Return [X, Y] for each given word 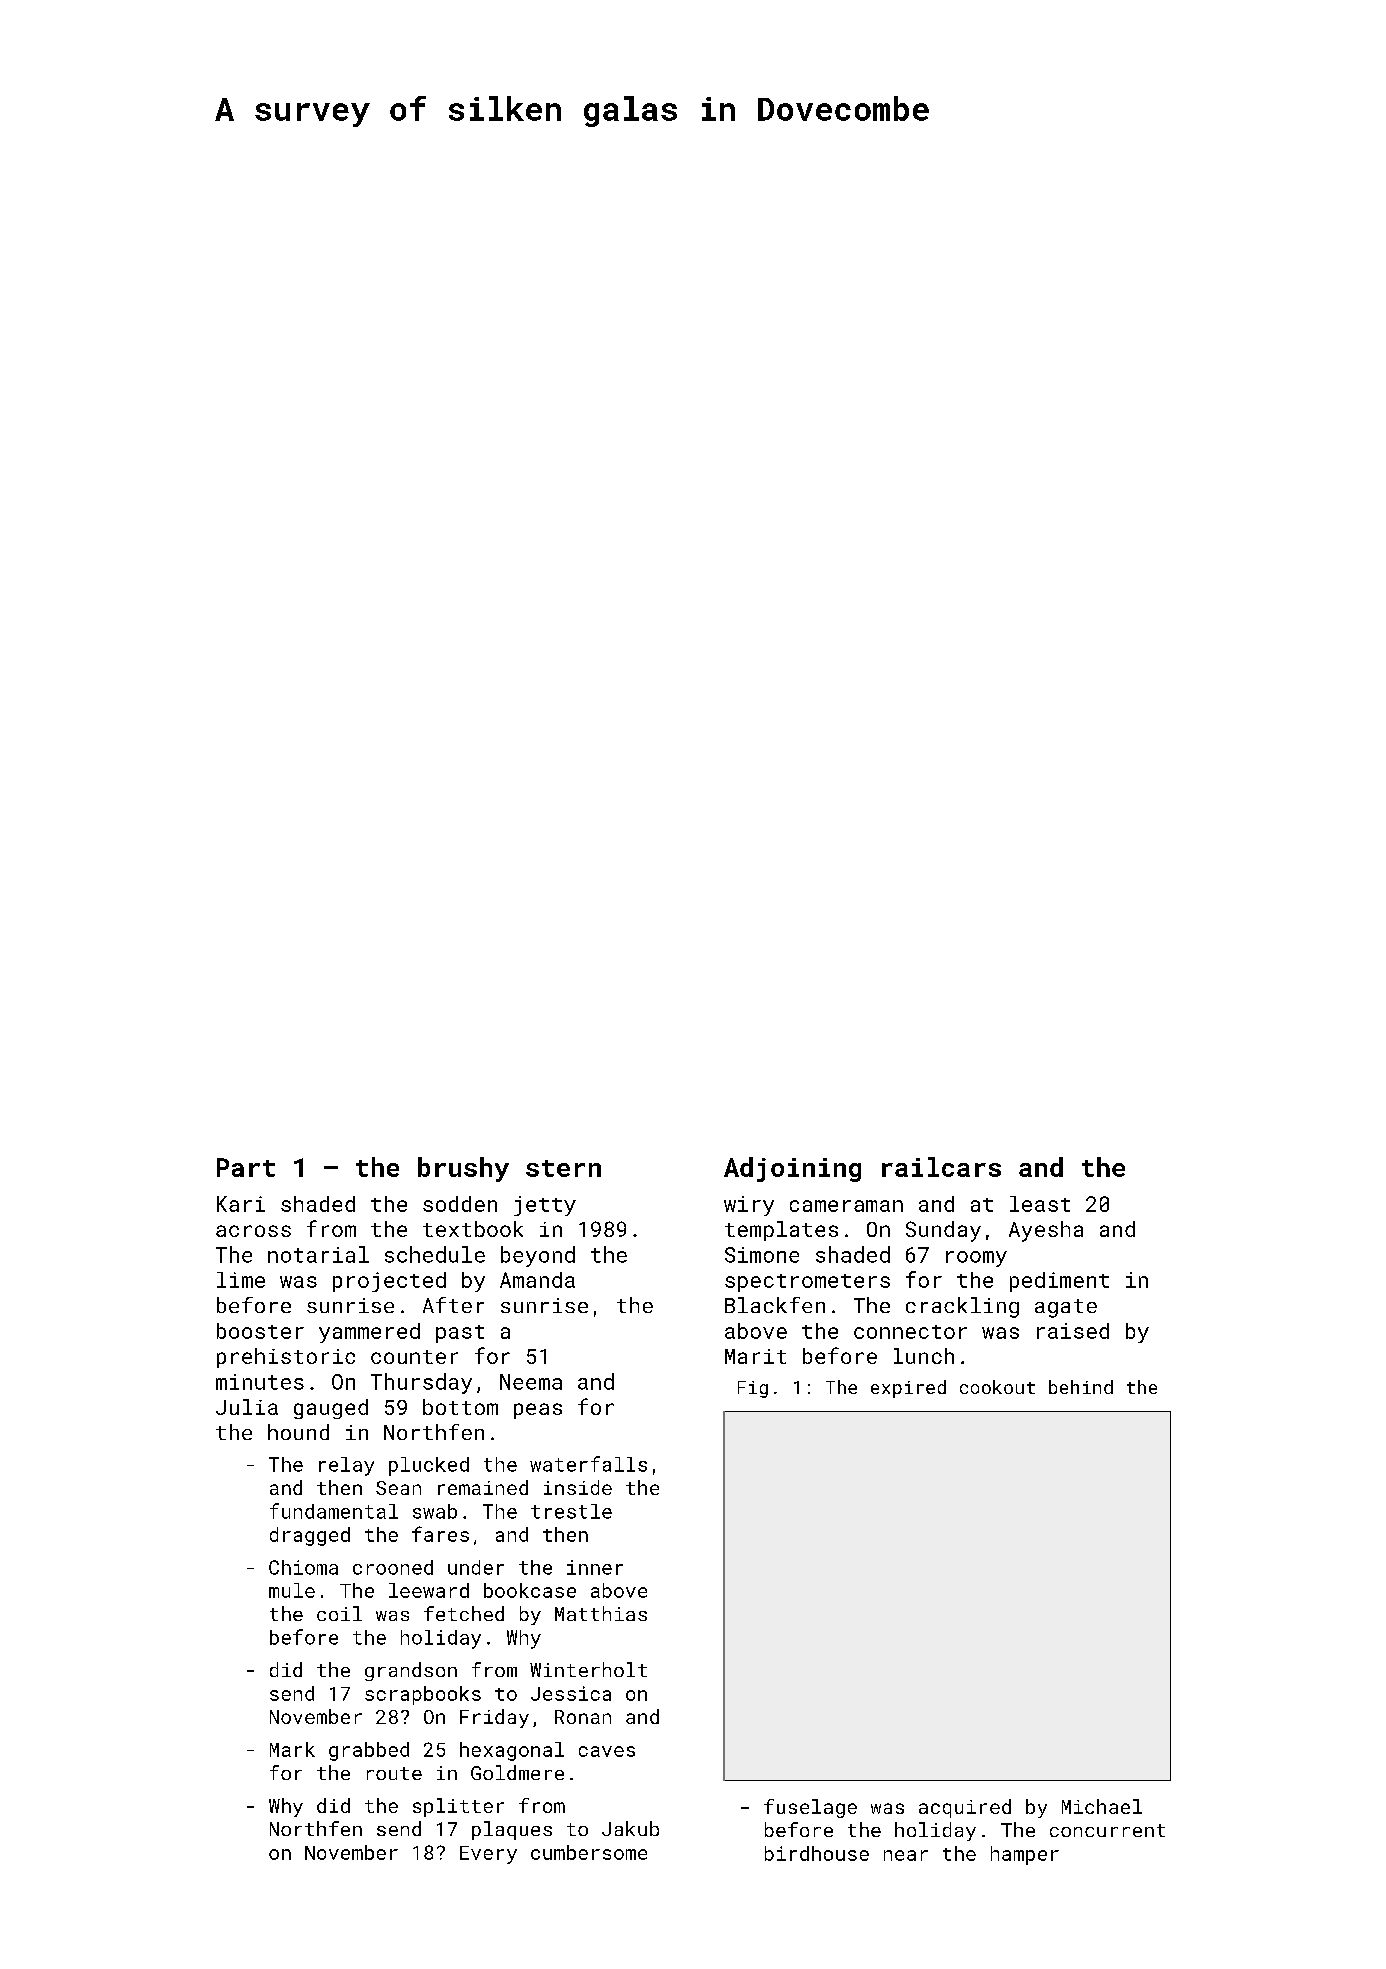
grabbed [369, 1751]
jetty [545, 1206]
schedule [435, 1254]
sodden [460, 1204]
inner [595, 1567]
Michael [1102, 1806]
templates [781, 1231]
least [1040, 1204]
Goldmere [517, 1772]
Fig [753, 1389]
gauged [331, 1409]
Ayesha [1046, 1231]
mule [292, 1590]
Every [488, 1855]
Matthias [601, 1613]
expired [908, 1389]
